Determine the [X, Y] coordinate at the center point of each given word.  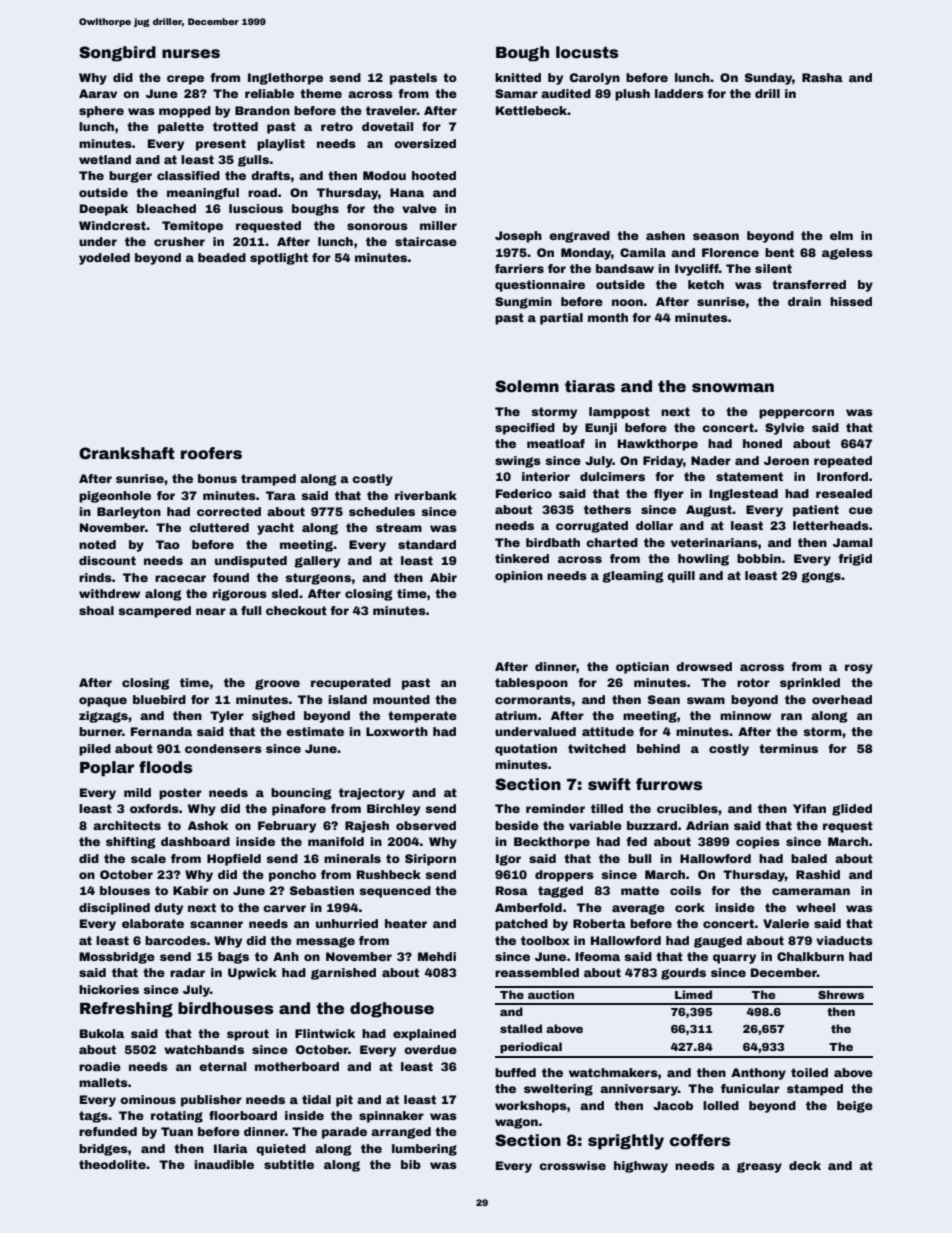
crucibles [687, 808]
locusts [587, 52]
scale [148, 858]
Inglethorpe [285, 79]
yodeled [104, 259]
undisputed [251, 562]
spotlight [279, 259]
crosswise [572, 1165]
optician [642, 668]
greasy [759, 1167]
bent [779, 252]
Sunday [769, 79]
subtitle [289, 1164]
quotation [526, 750]
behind [658, 748]
